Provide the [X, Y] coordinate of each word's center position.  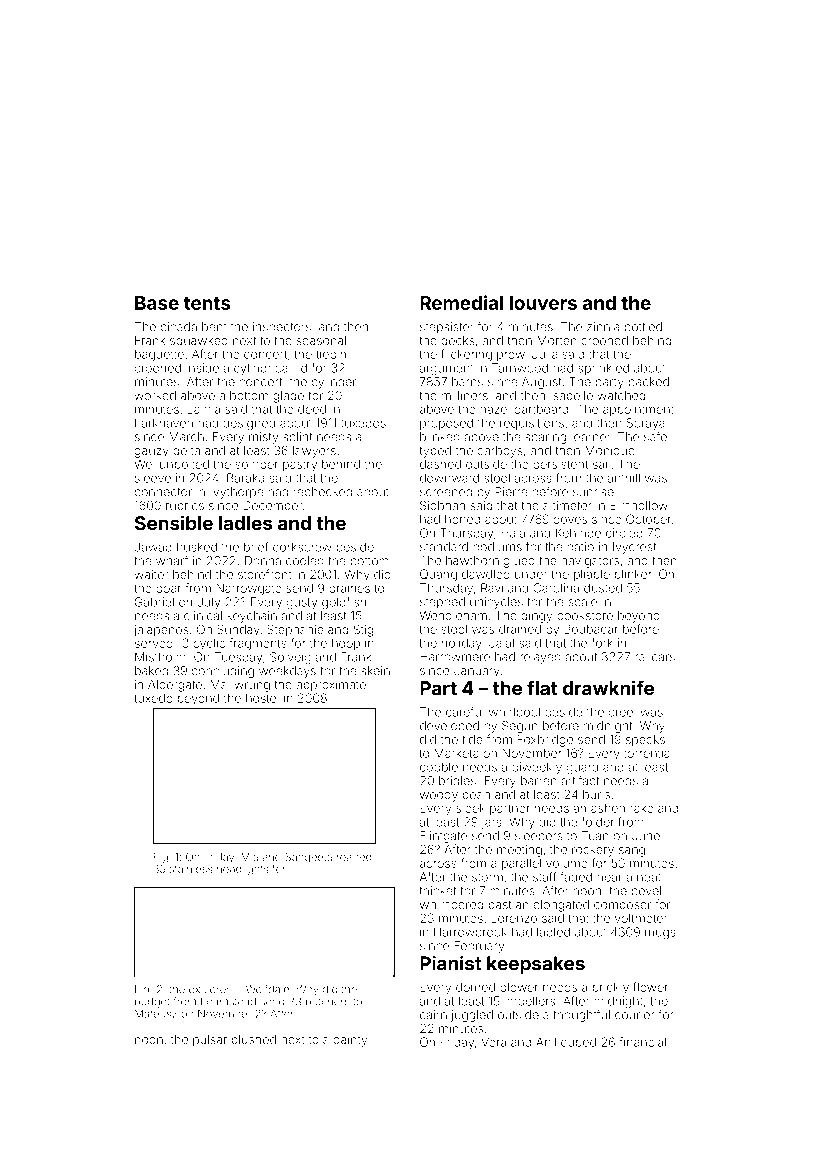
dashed [440, 464]
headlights [242, 870]
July [208, 603]
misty [263, 438]
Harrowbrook [470, 932]
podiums [497, 548]
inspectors [282, 328]
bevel [646, 891]
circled [624, 533]
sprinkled [603, 369]
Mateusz [156, 1013]
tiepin [331, 355]
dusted [603, 588]
